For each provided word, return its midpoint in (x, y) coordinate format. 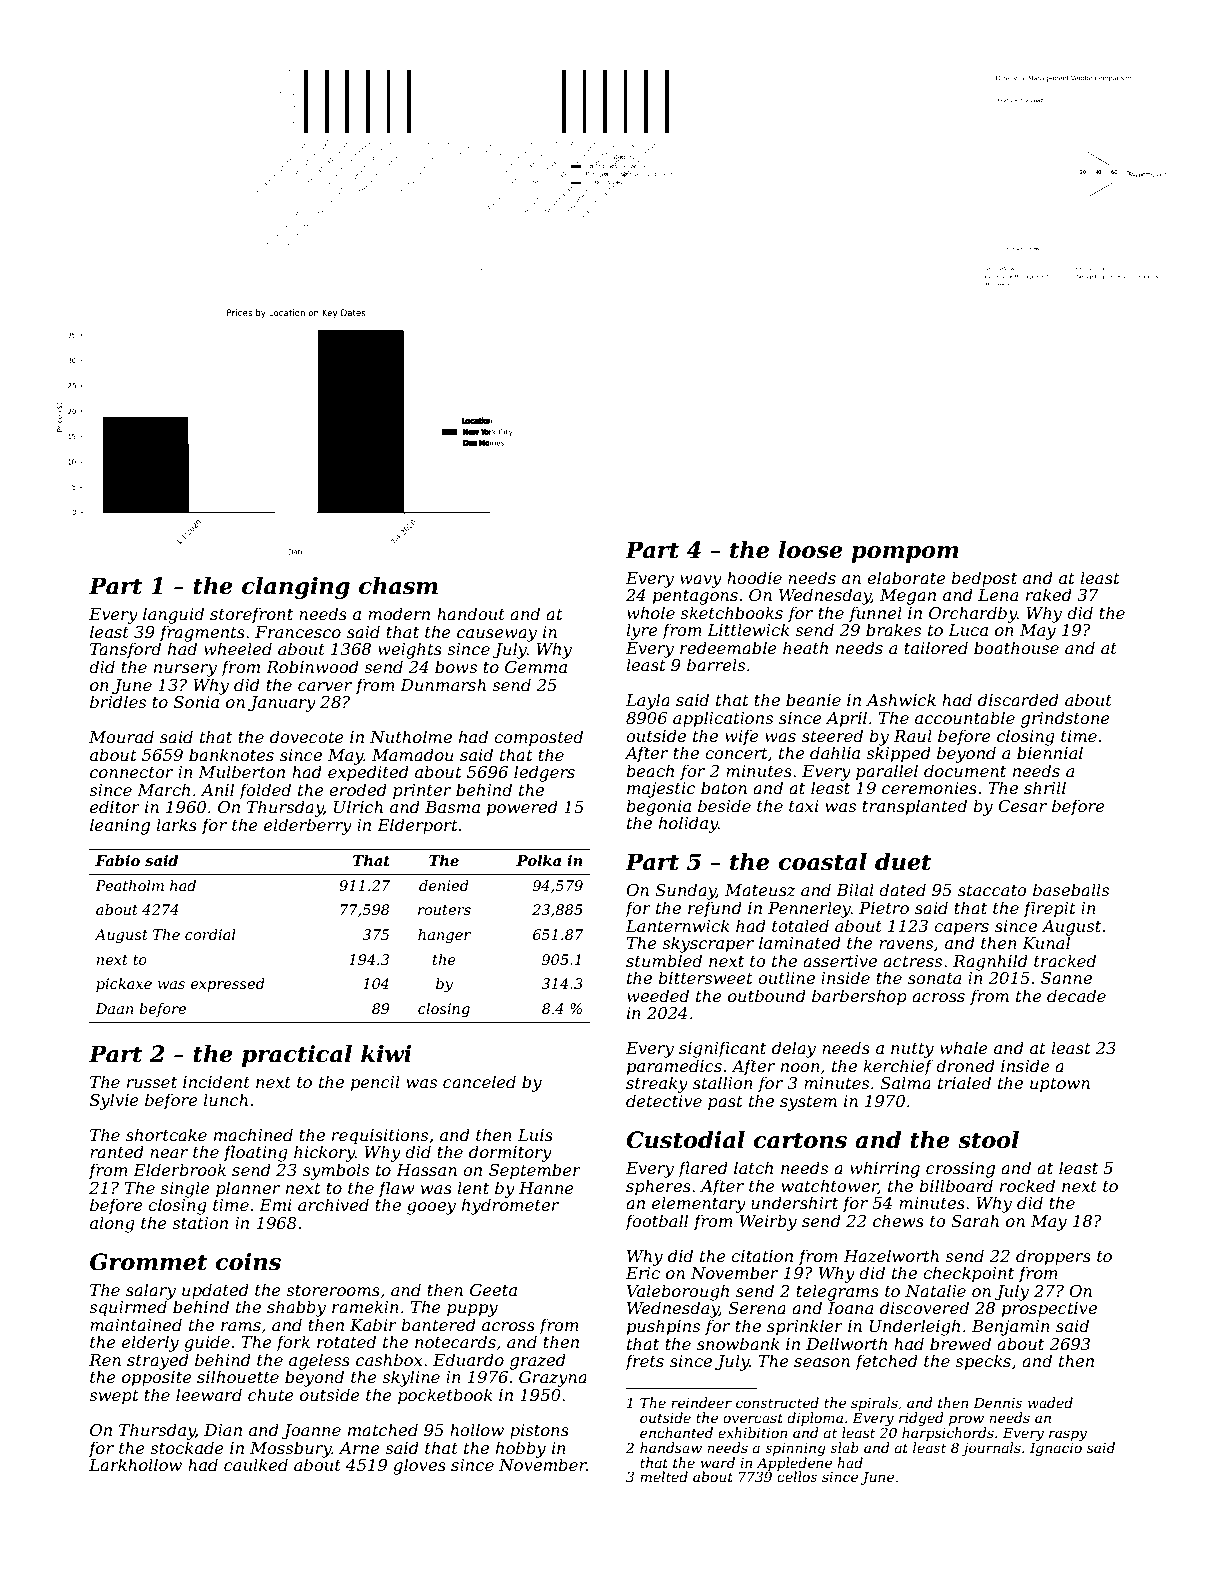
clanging (296, 588)
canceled (479, 1081)
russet (152, 1082)
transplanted (914, 807)
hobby (521, 1449)
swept (114, 1397)
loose (811, 550)
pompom (905, 554)
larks (176, 824)
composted (538, 738)
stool (988, 1140)
